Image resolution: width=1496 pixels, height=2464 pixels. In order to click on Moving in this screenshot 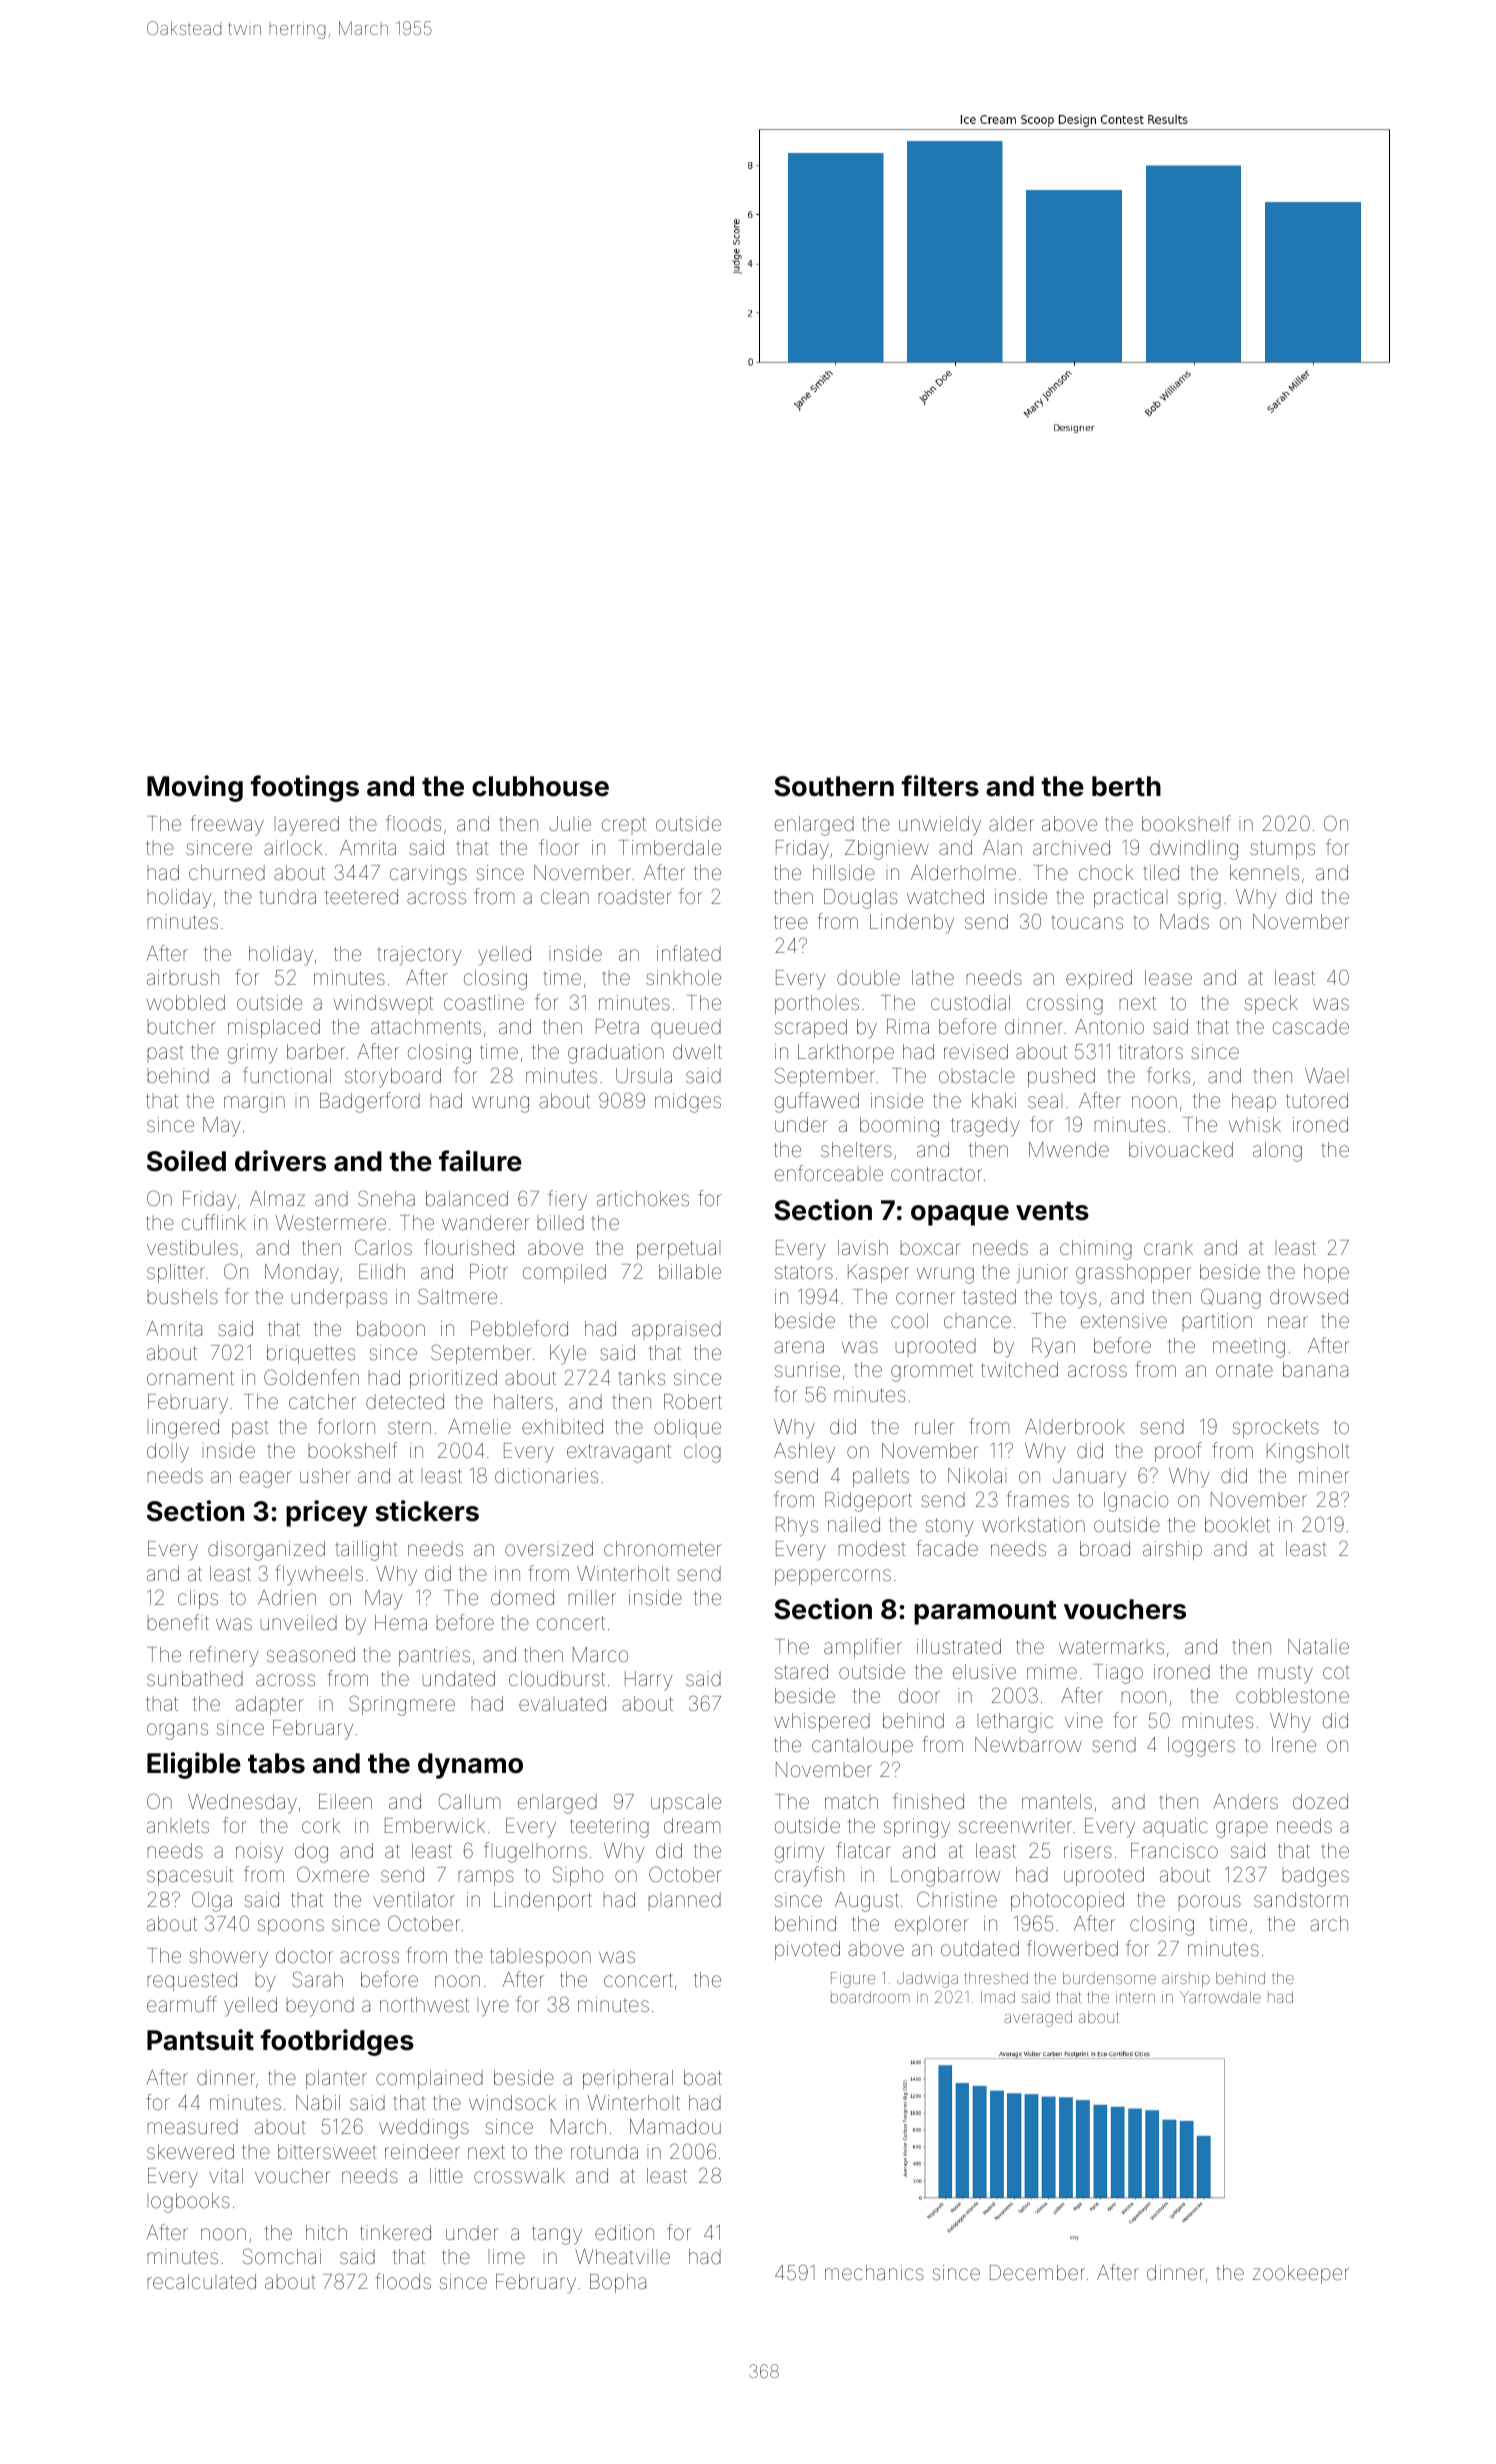, I will do `click(195, 788)`.
